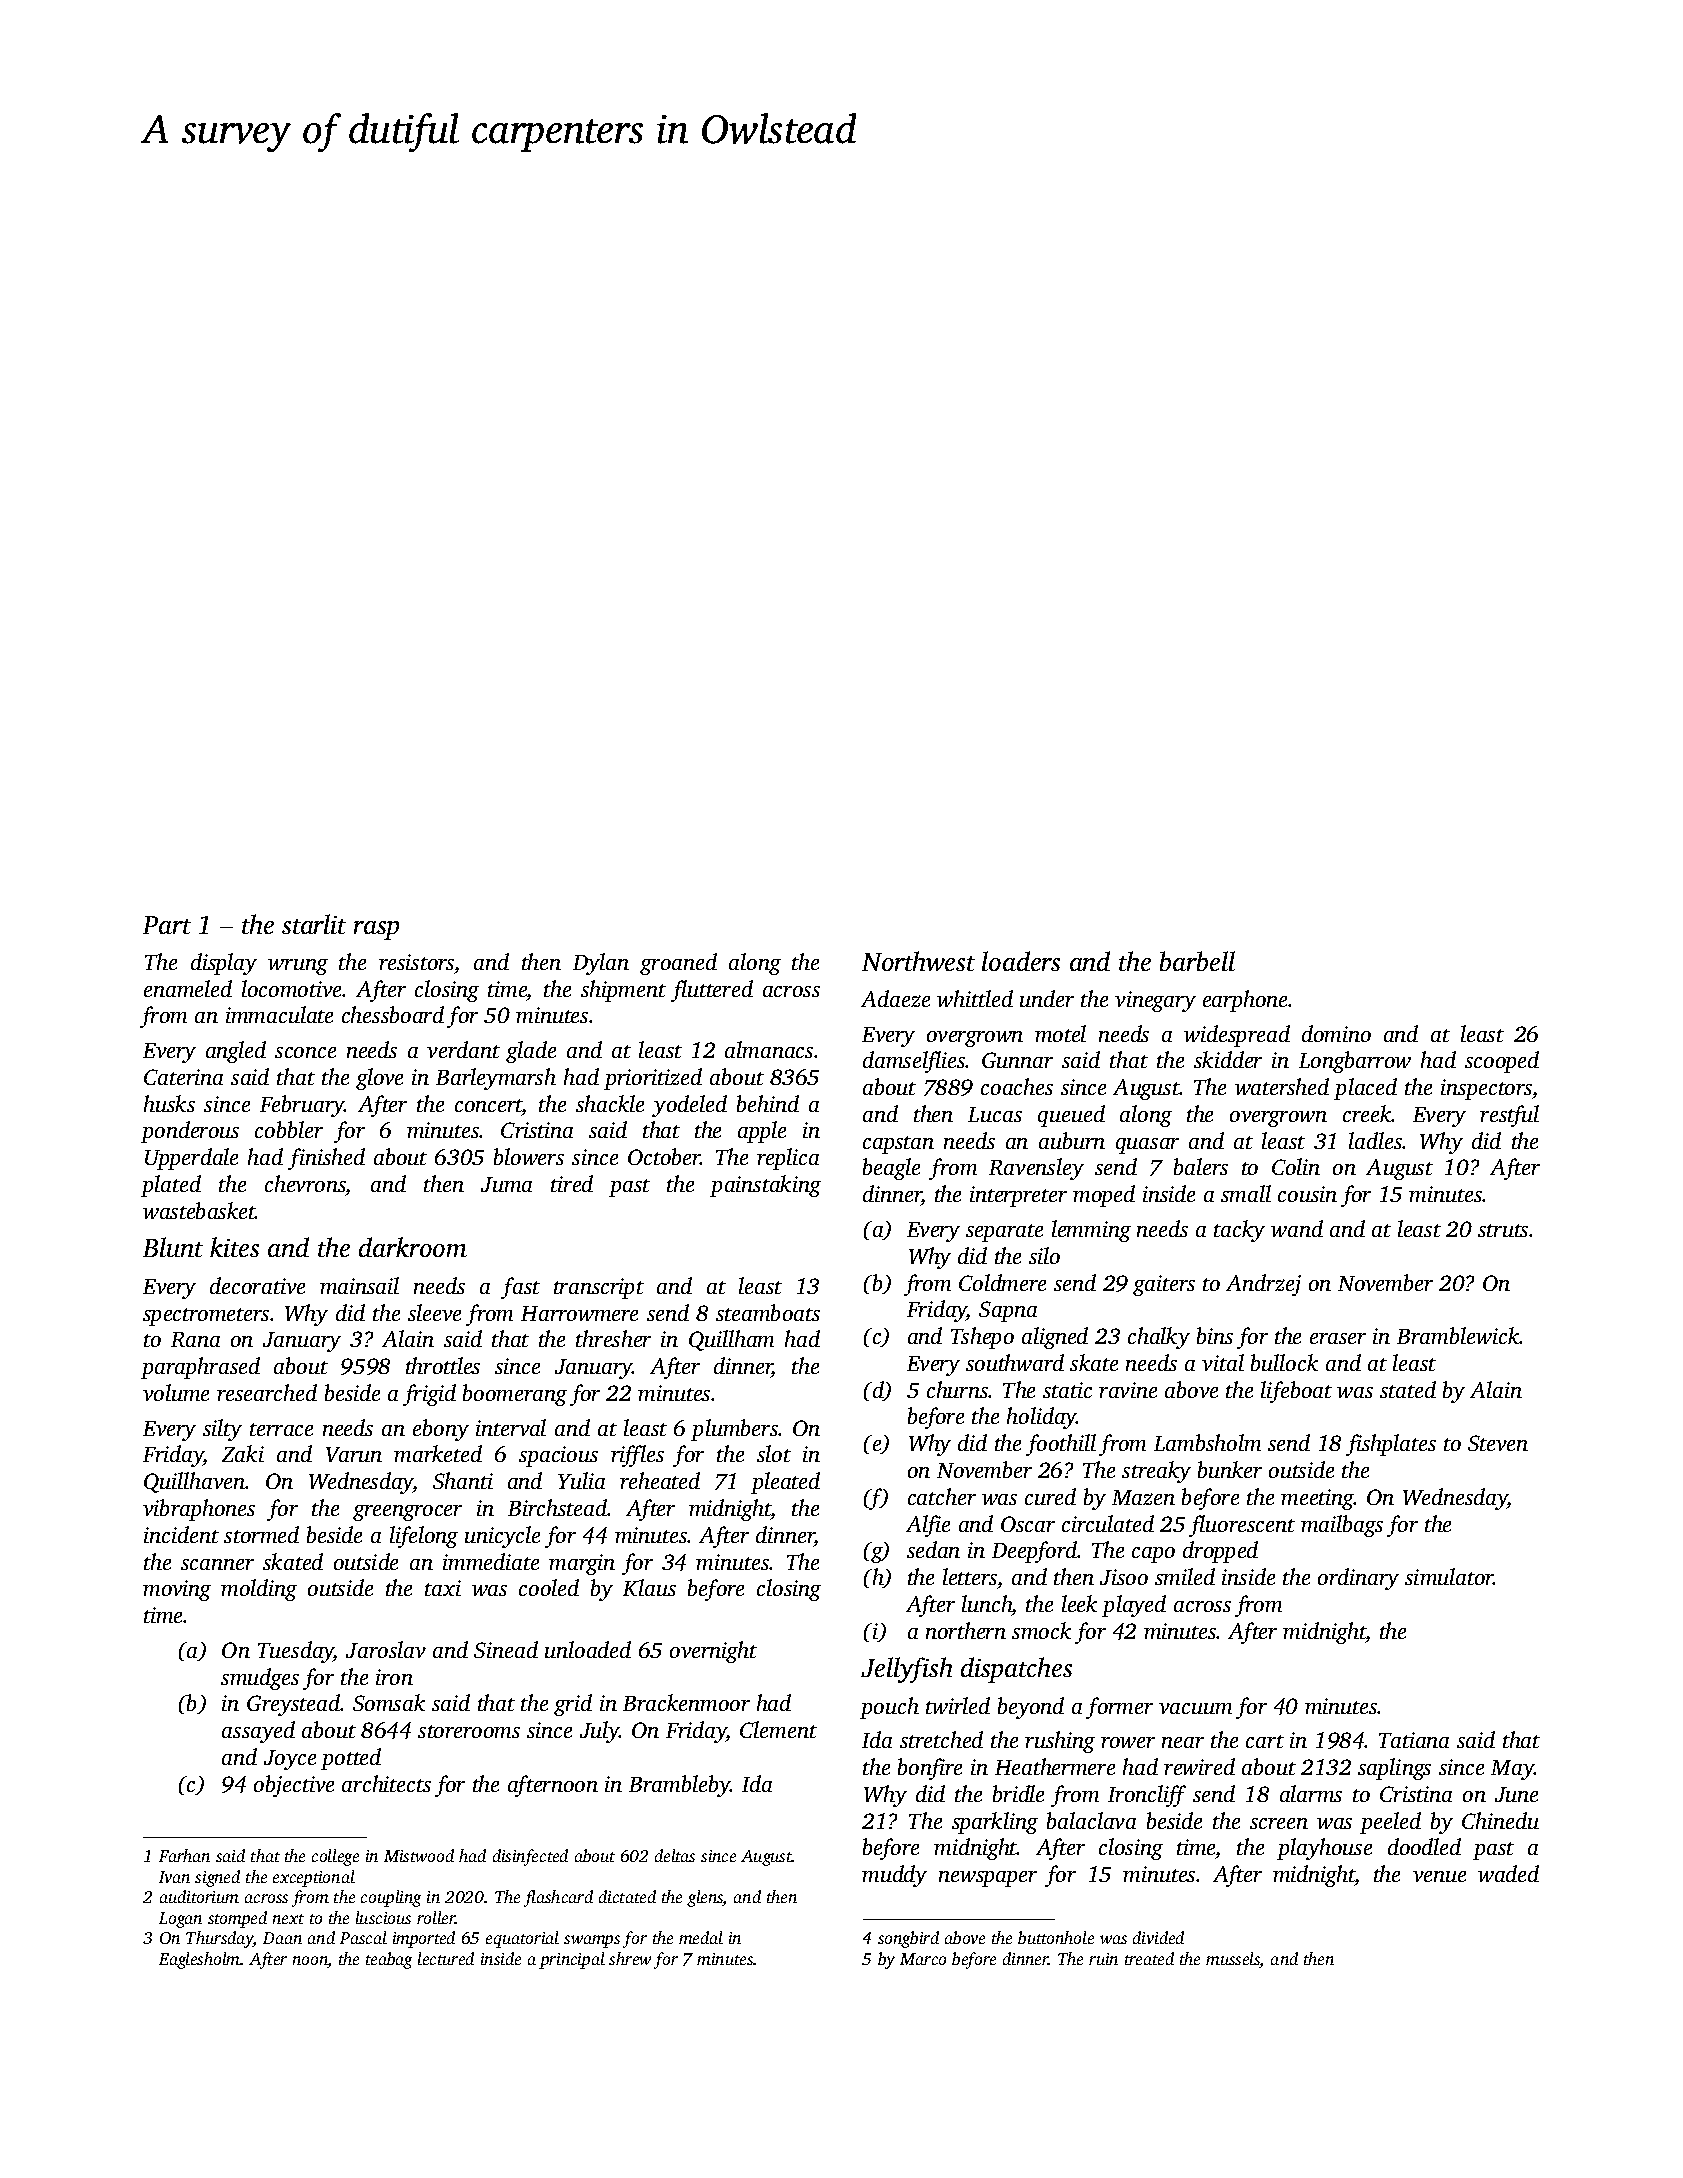 This page has height=2178, width=1683. Describe the element at coordinates (970, 1576) in the page. I see `letters` at that location.
